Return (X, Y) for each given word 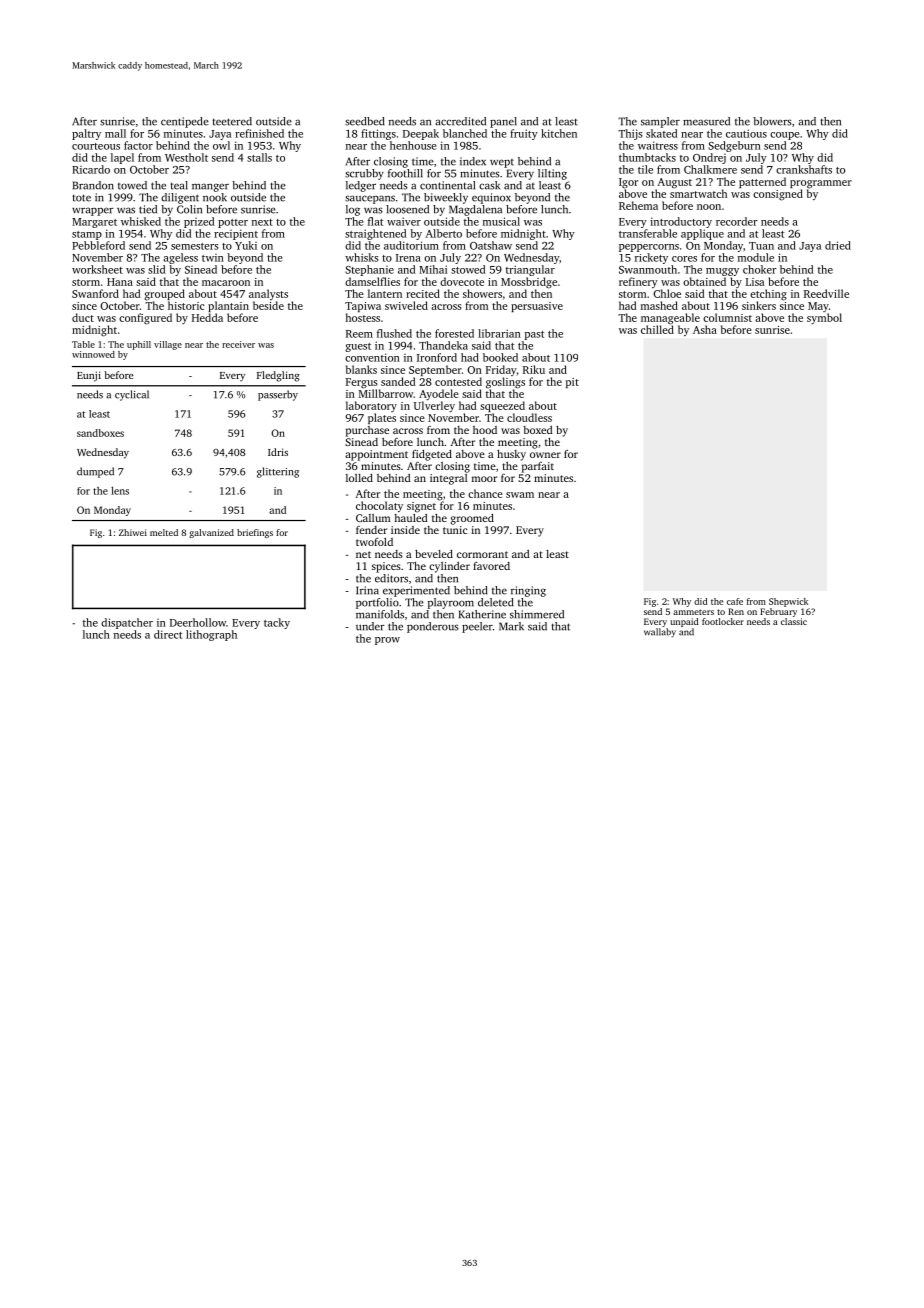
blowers (772, 121)
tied (148, 209)
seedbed (365, 121)
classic (794, 621)
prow (387, 641)
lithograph (211, 635)
